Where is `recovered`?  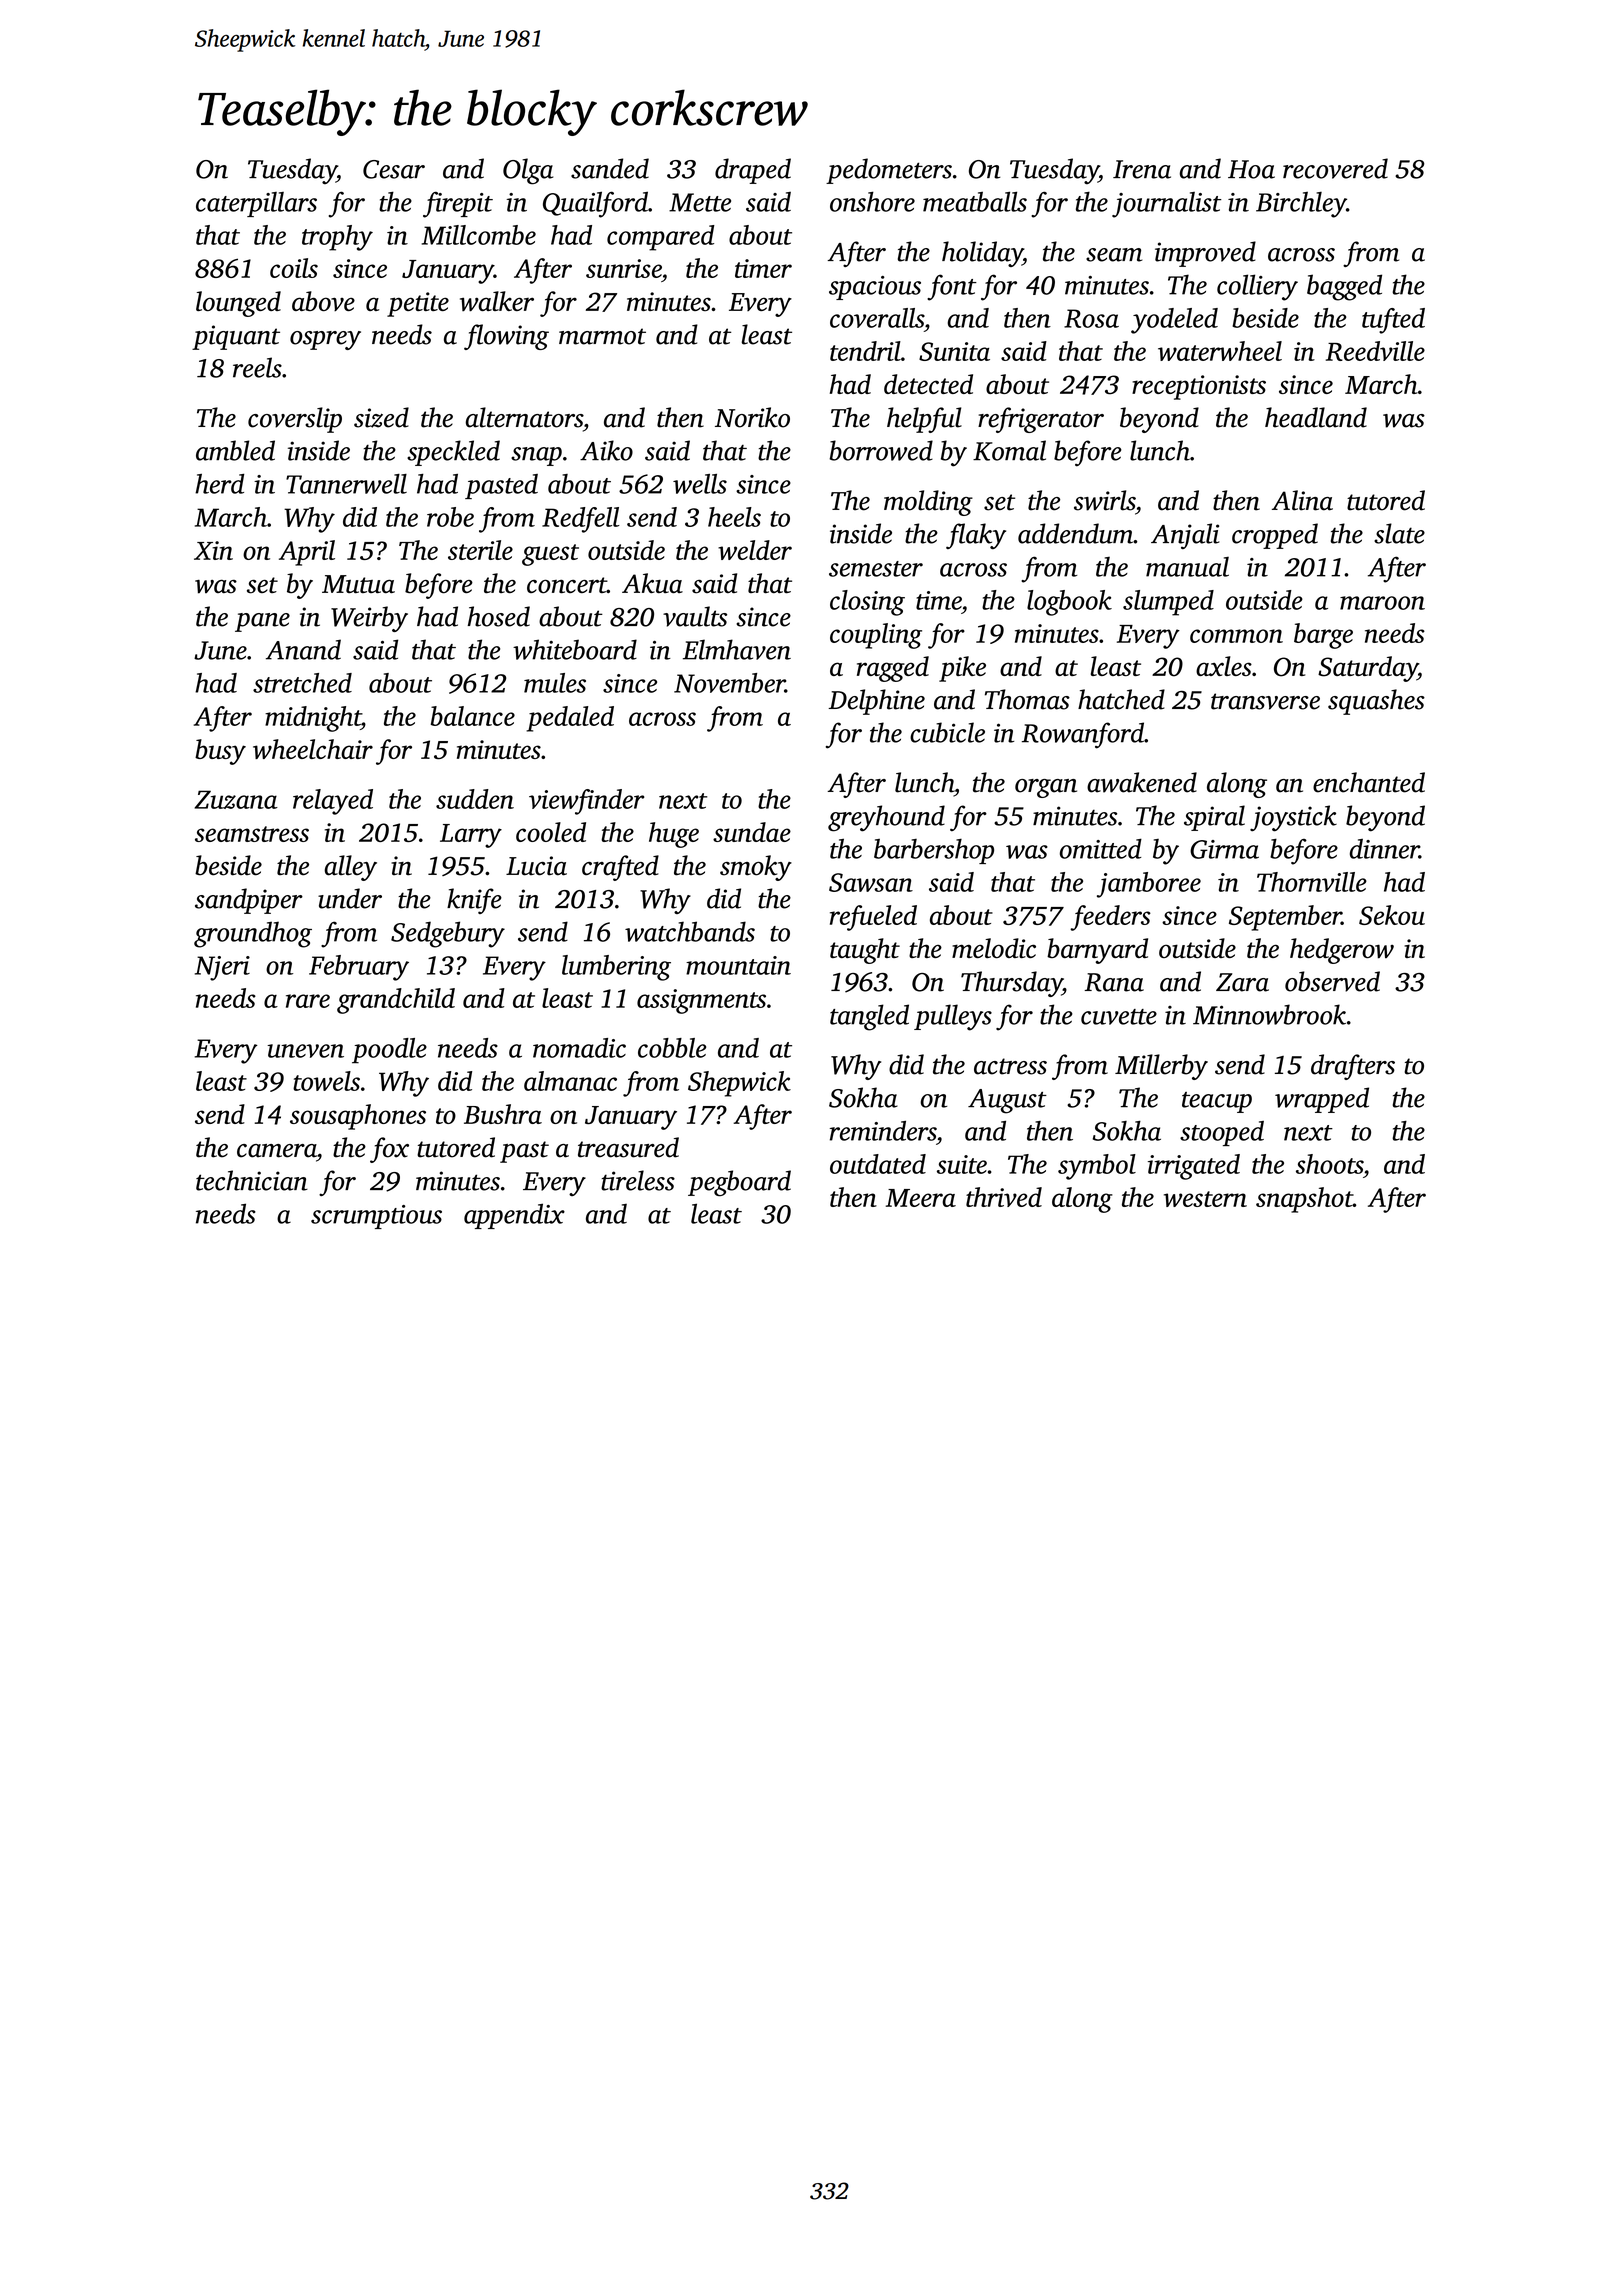 recovered is located at coordinates (1335, 168).
